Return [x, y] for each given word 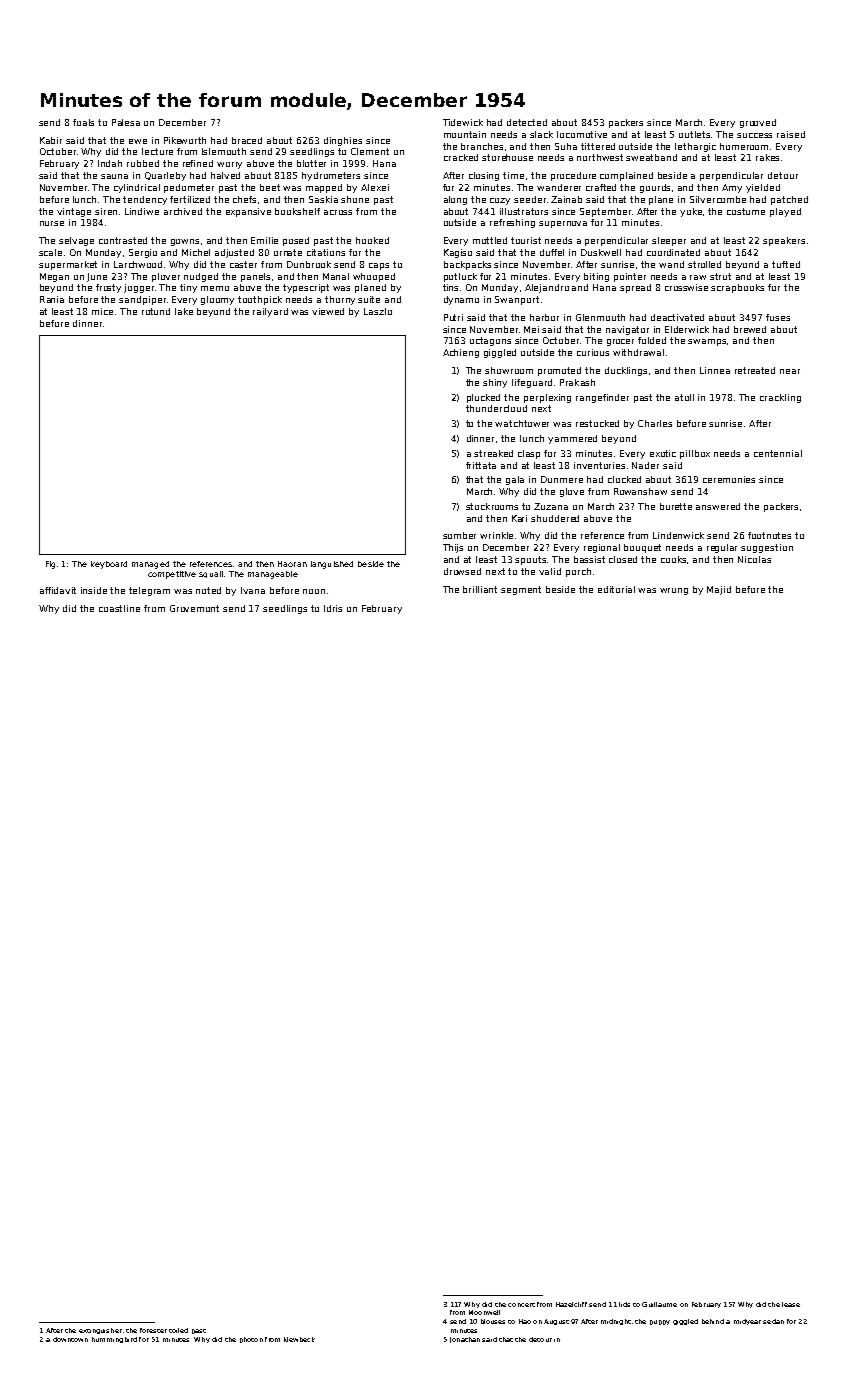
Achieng [461, 353]
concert [521, 1305]
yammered [572, 439]
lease [791, 1304]
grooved [758, 123]
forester [153, 1330]
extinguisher [100, 1331]
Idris [333, 608]
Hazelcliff [571, 1304]
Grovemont [194, 608]
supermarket [68, 265]
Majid [719, 590]
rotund [156, 311]
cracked [461, 157]
